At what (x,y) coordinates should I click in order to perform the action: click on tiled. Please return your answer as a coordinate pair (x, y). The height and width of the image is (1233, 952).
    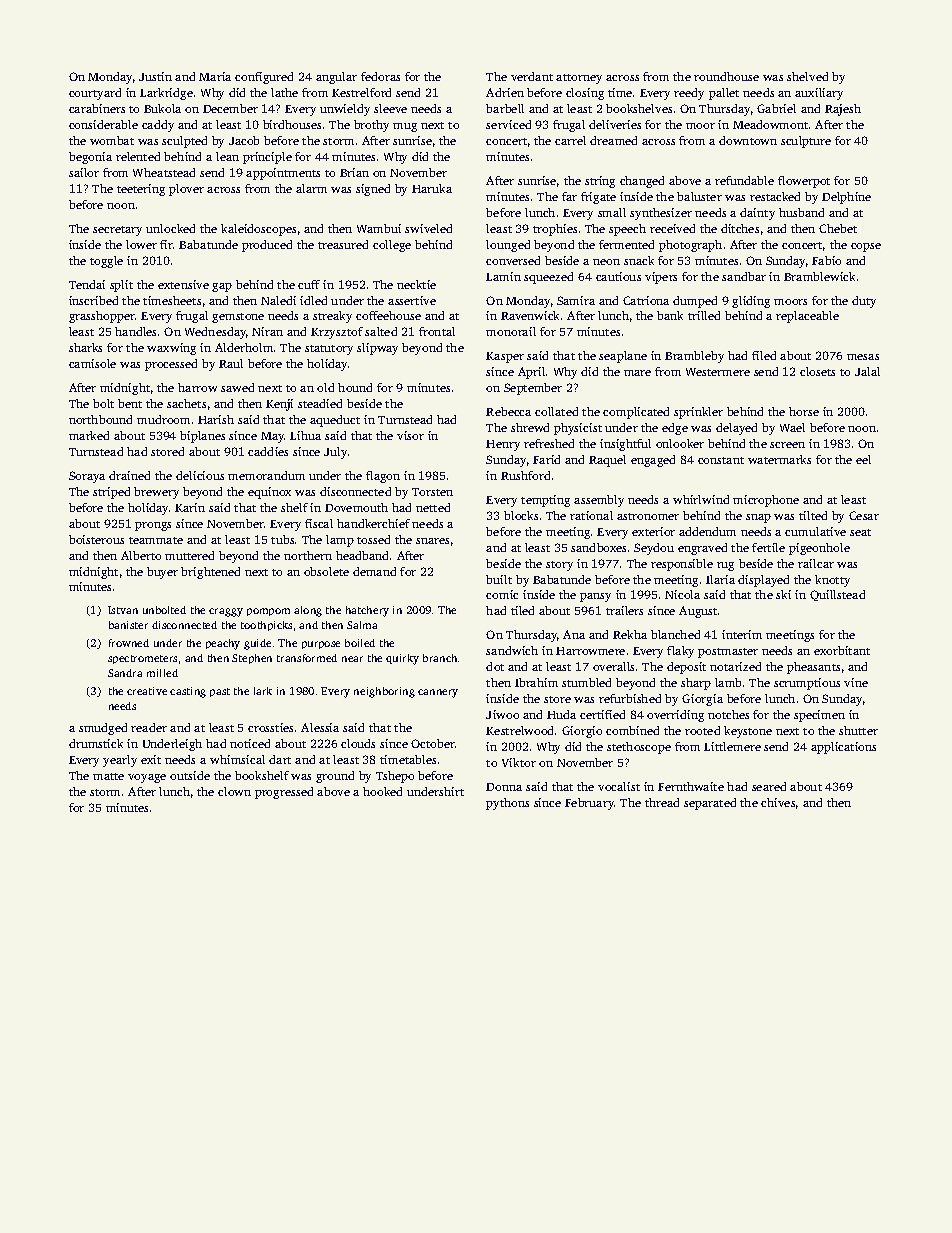
    Looking at the image, I should click on (522, 610).
